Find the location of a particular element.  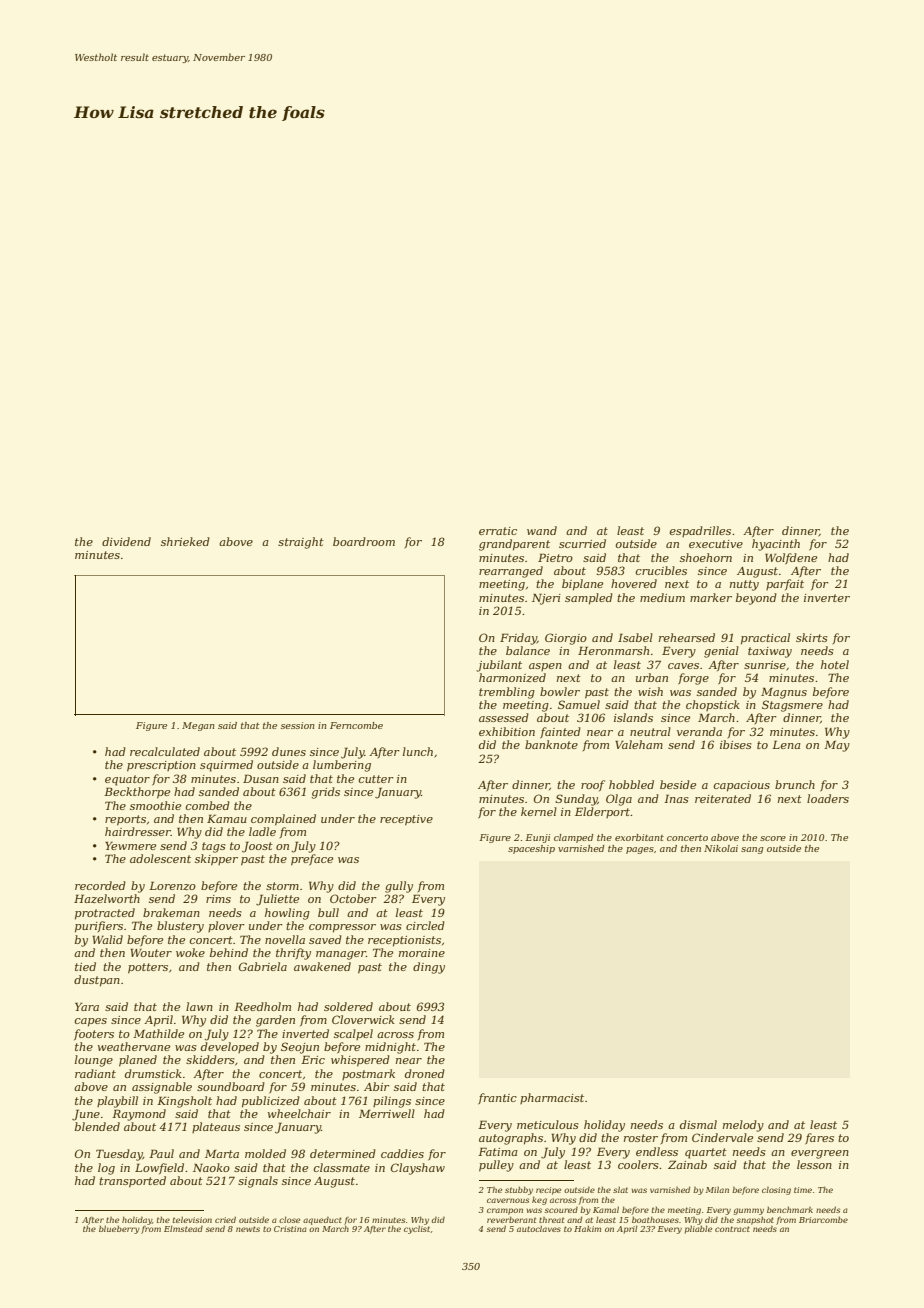

autoclaves is located at coordinates (539, 1229).
